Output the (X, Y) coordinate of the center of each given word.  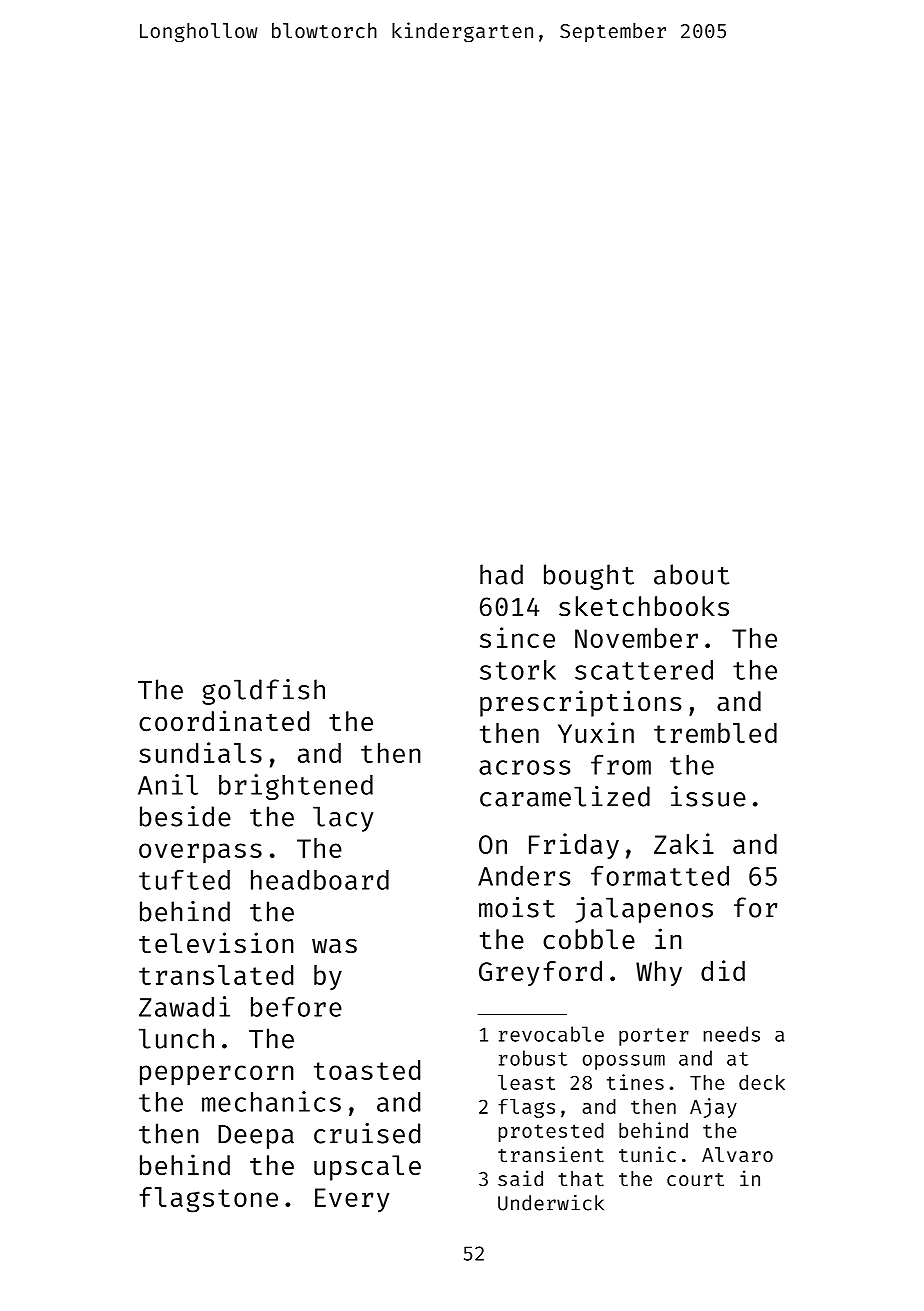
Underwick (551, 1203)
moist (517, 907)
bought (589, 577)
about (691, 574)
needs (732, 1034)
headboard (320, 880)
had (501, 574)
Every (352, 1200)
